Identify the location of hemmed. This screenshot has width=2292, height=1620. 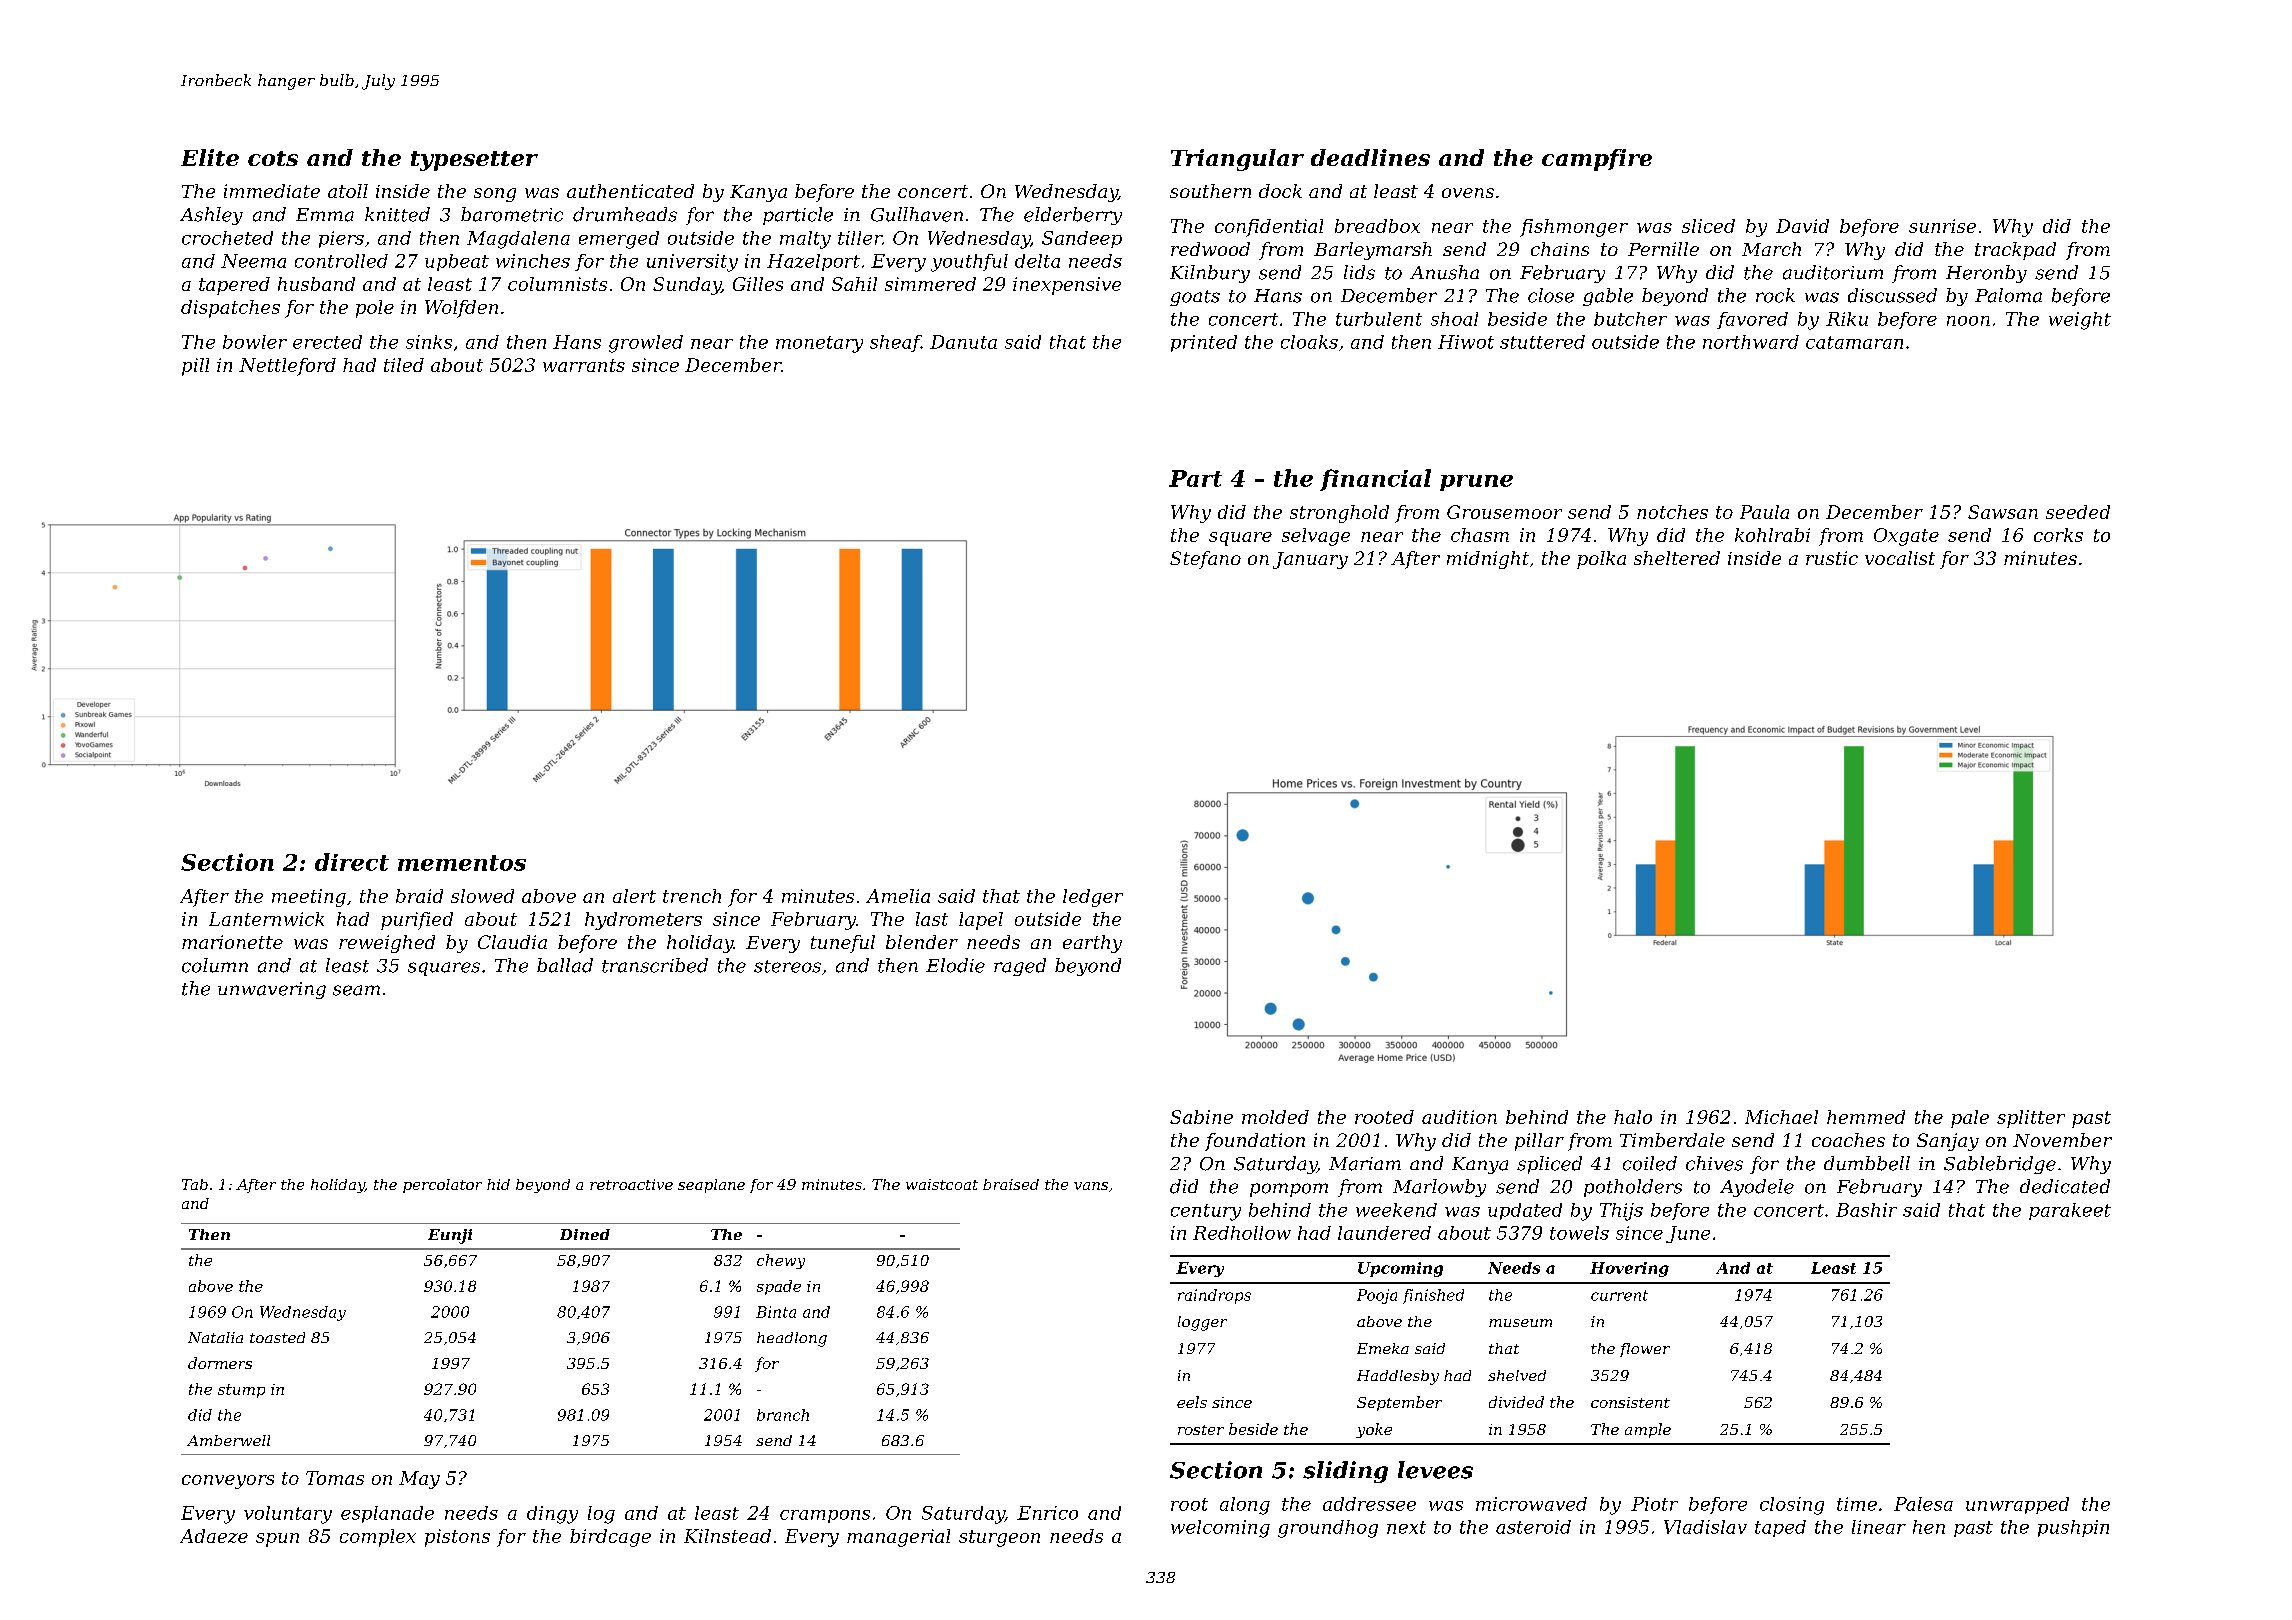
(1866, 1117).
